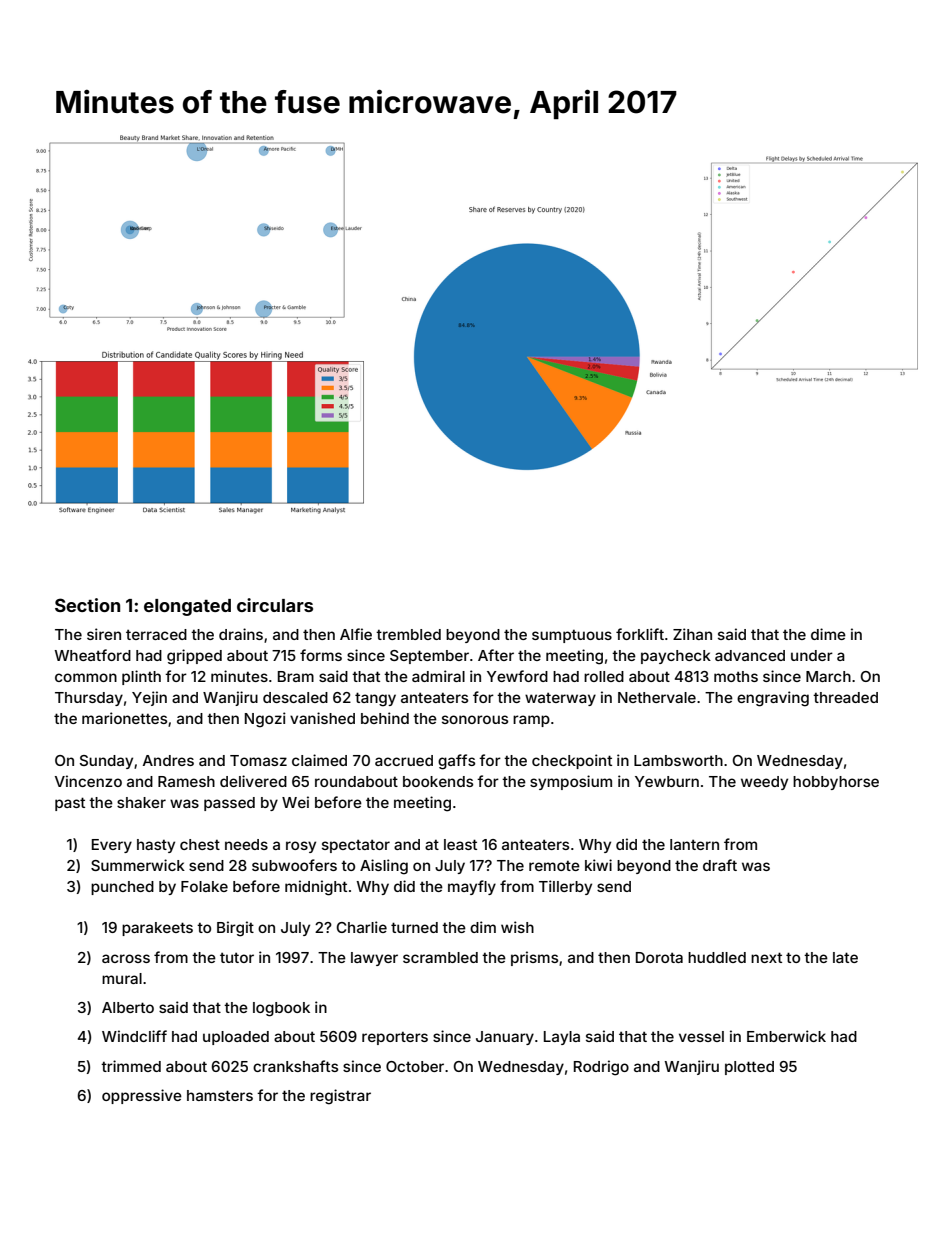 The image size is (952, 1233). Describe the element at coordinates (131, 1066) in the screenshot. I see `trimmed` at that location.
